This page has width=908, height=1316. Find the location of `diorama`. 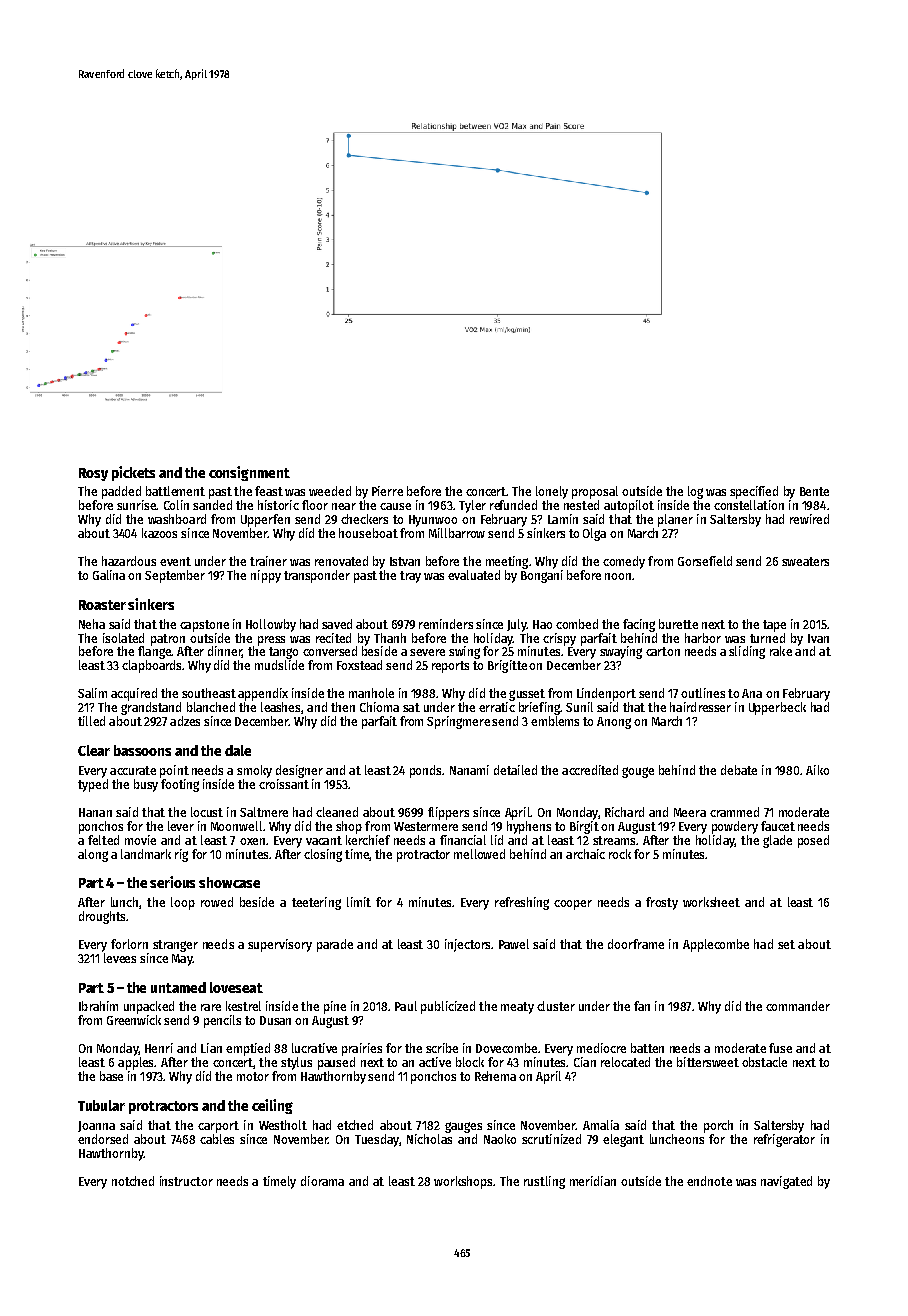

diorama is located at coordinates (322, 1181).
